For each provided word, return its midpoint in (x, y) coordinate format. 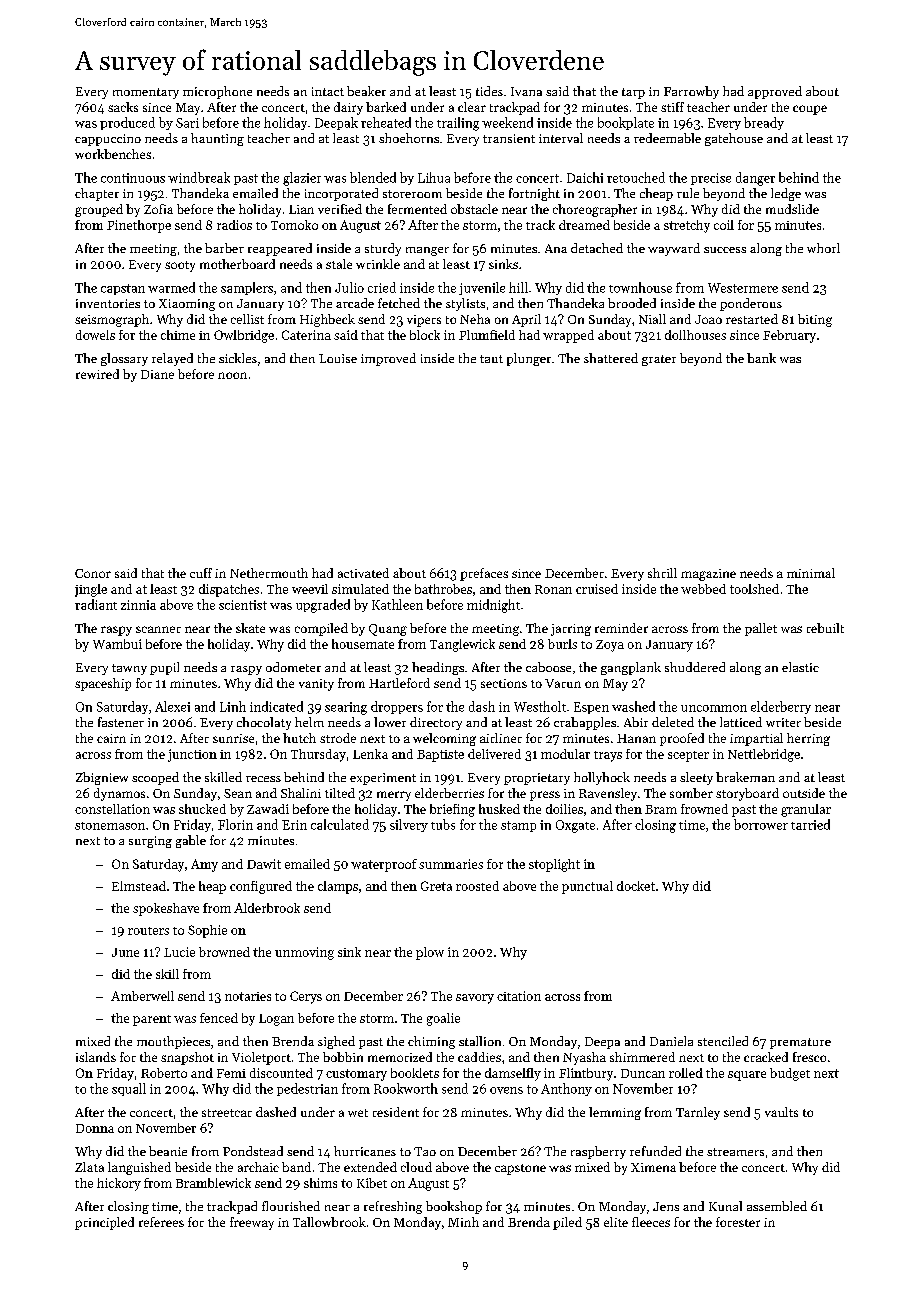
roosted (477, 886)
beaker (366, 91)
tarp (633, 93)
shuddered (695, 667)
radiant (96, 604)
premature (800, 1043)
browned (224, 952)
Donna (95, 1128)
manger (427, 251)
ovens (506, 1090)
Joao (708, 319)
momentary (146, 93)
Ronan (553, 589)
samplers (247, 288)
